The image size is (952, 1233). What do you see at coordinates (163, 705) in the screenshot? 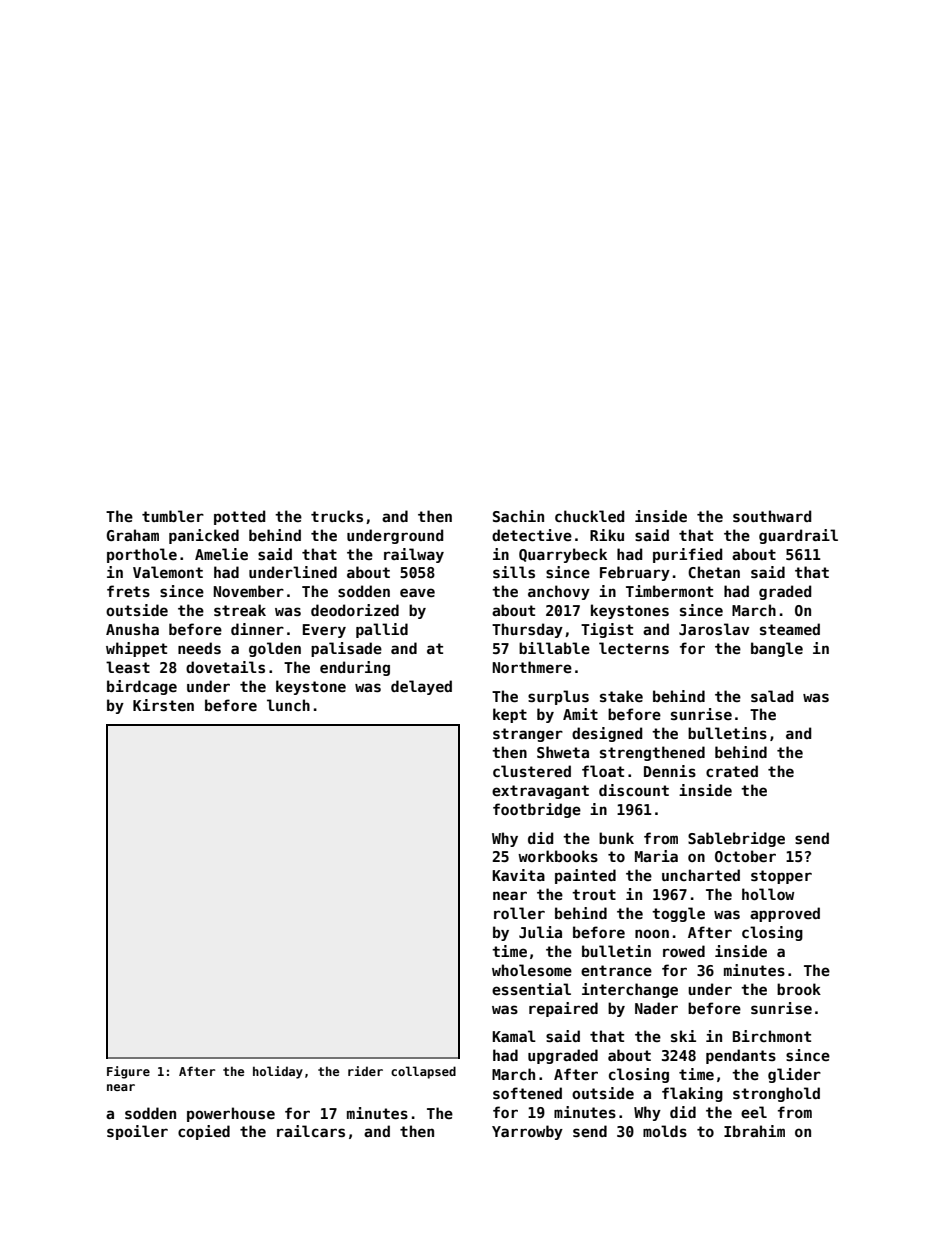
I see `Kirsten` at bounding box center [163, 705].
